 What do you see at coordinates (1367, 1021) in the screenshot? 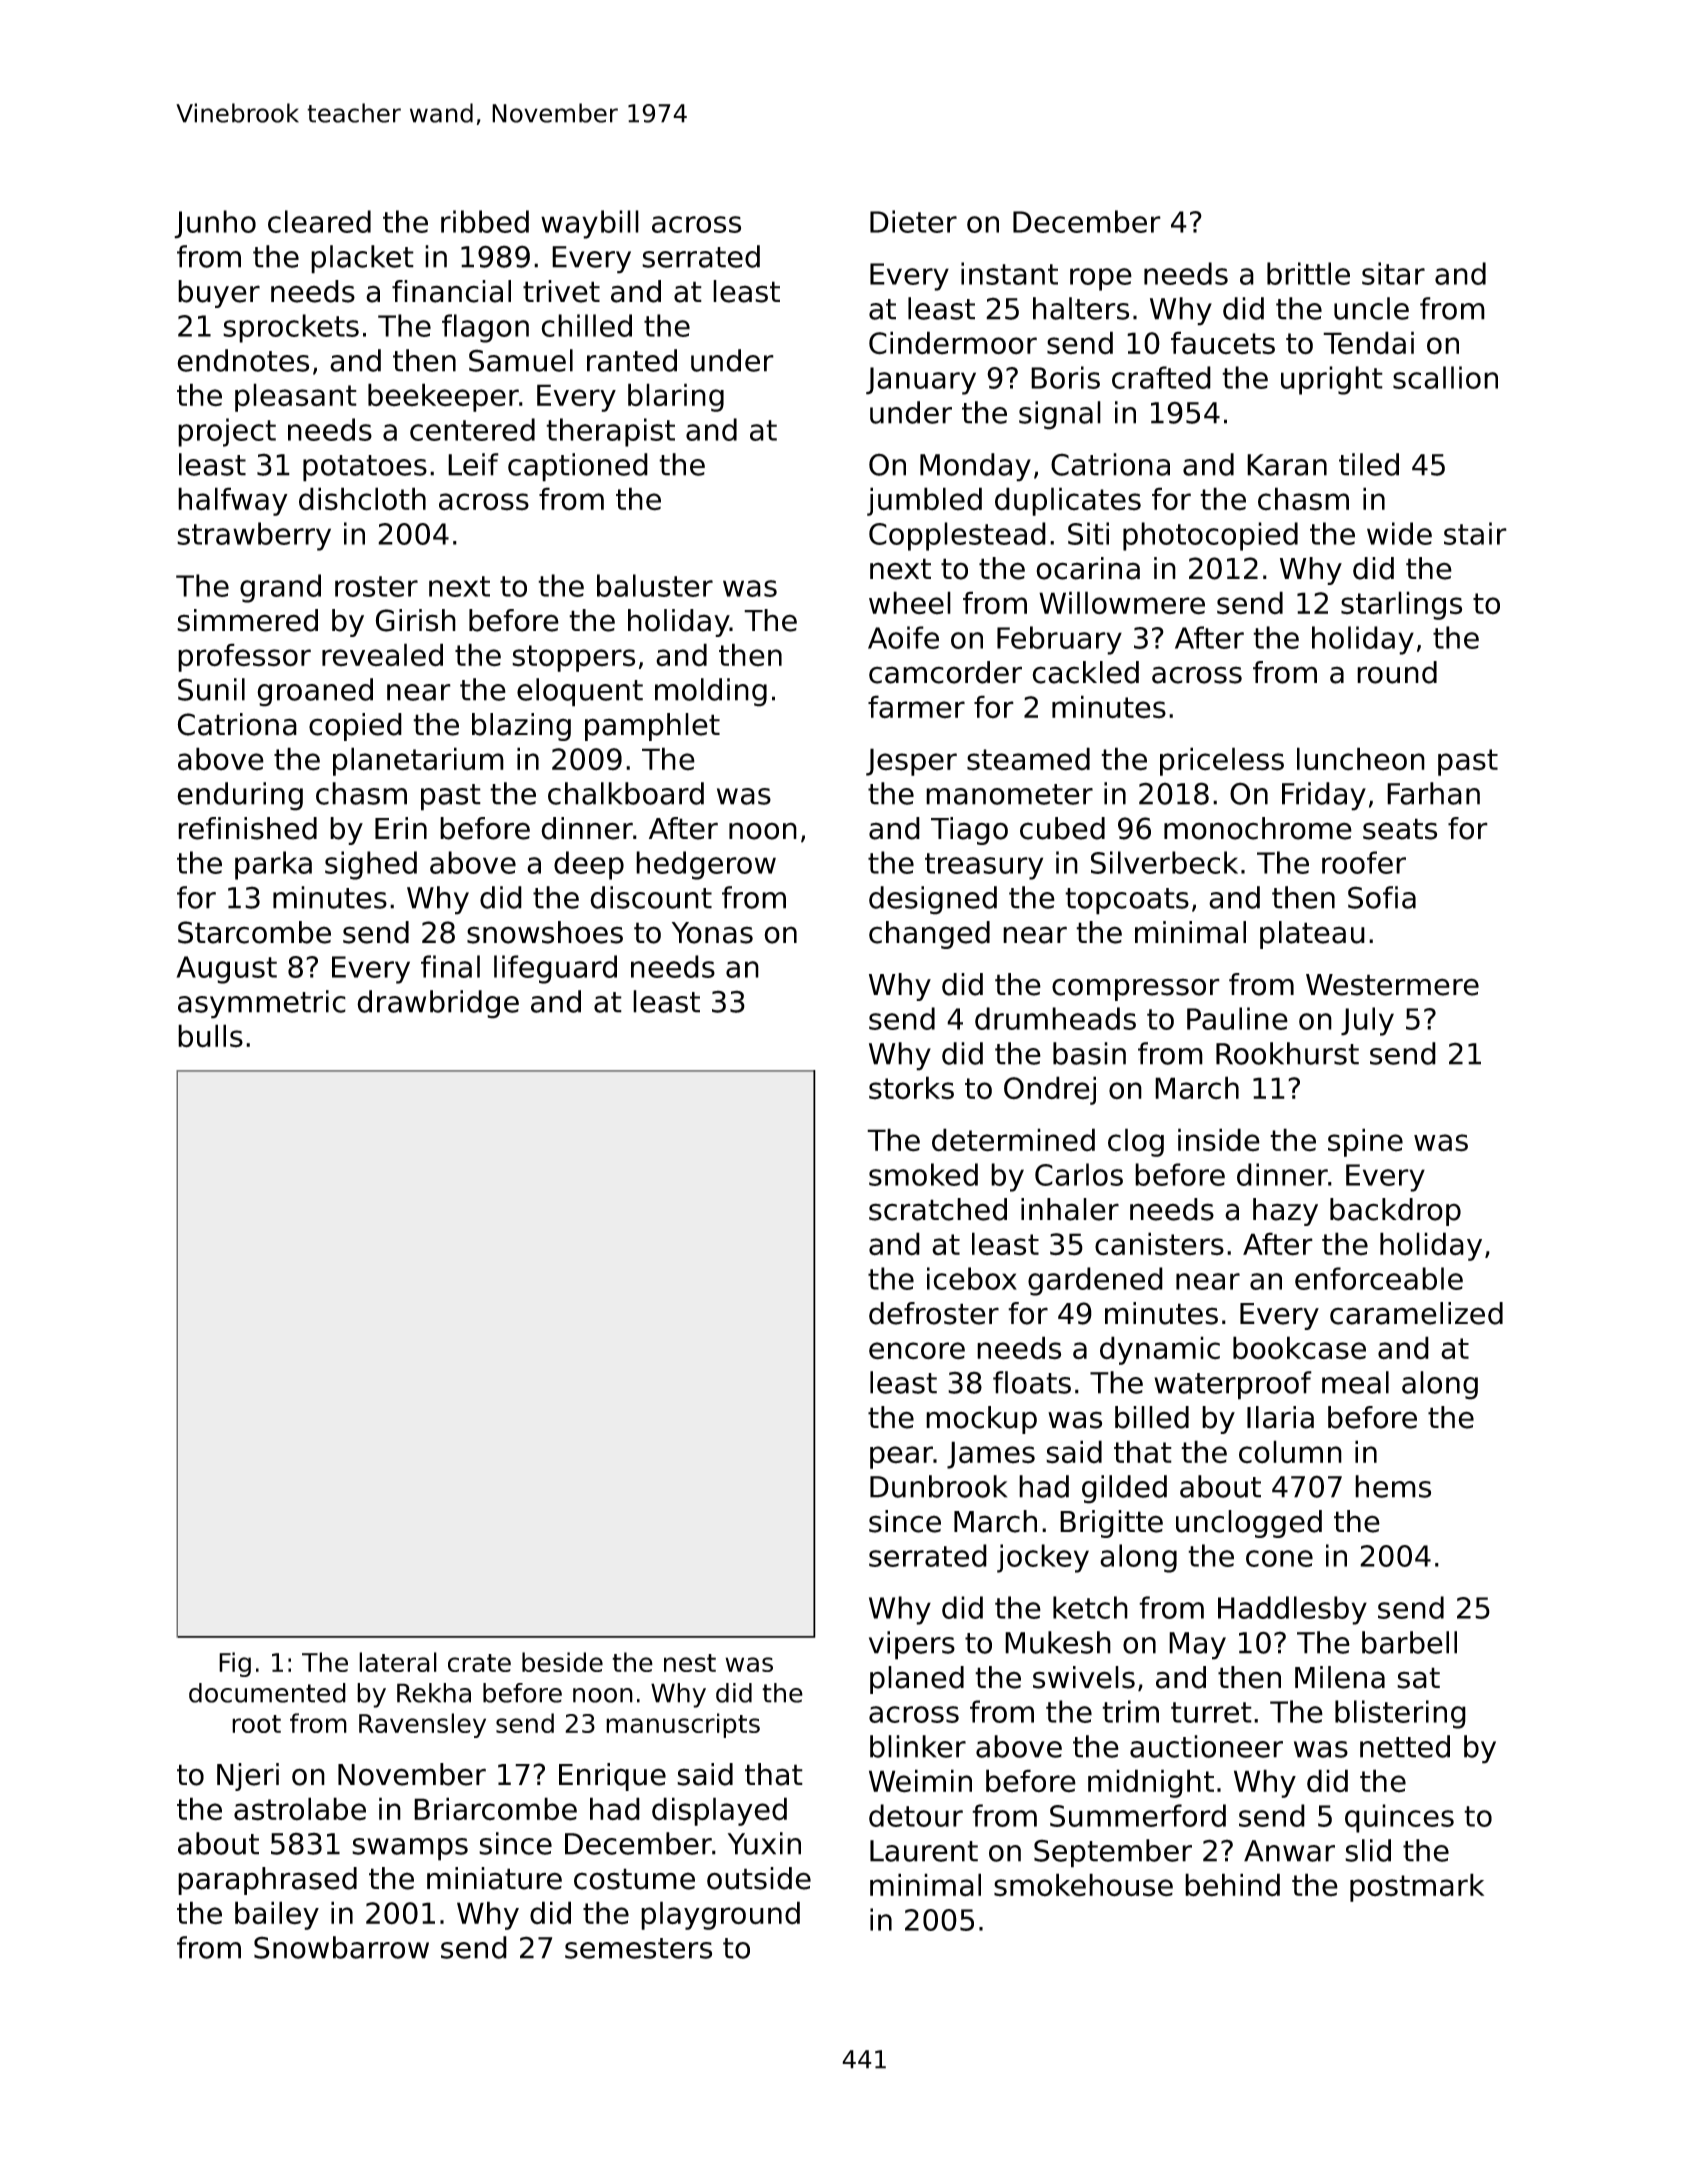
I see `July` at bounding box center [1367, 1021].
